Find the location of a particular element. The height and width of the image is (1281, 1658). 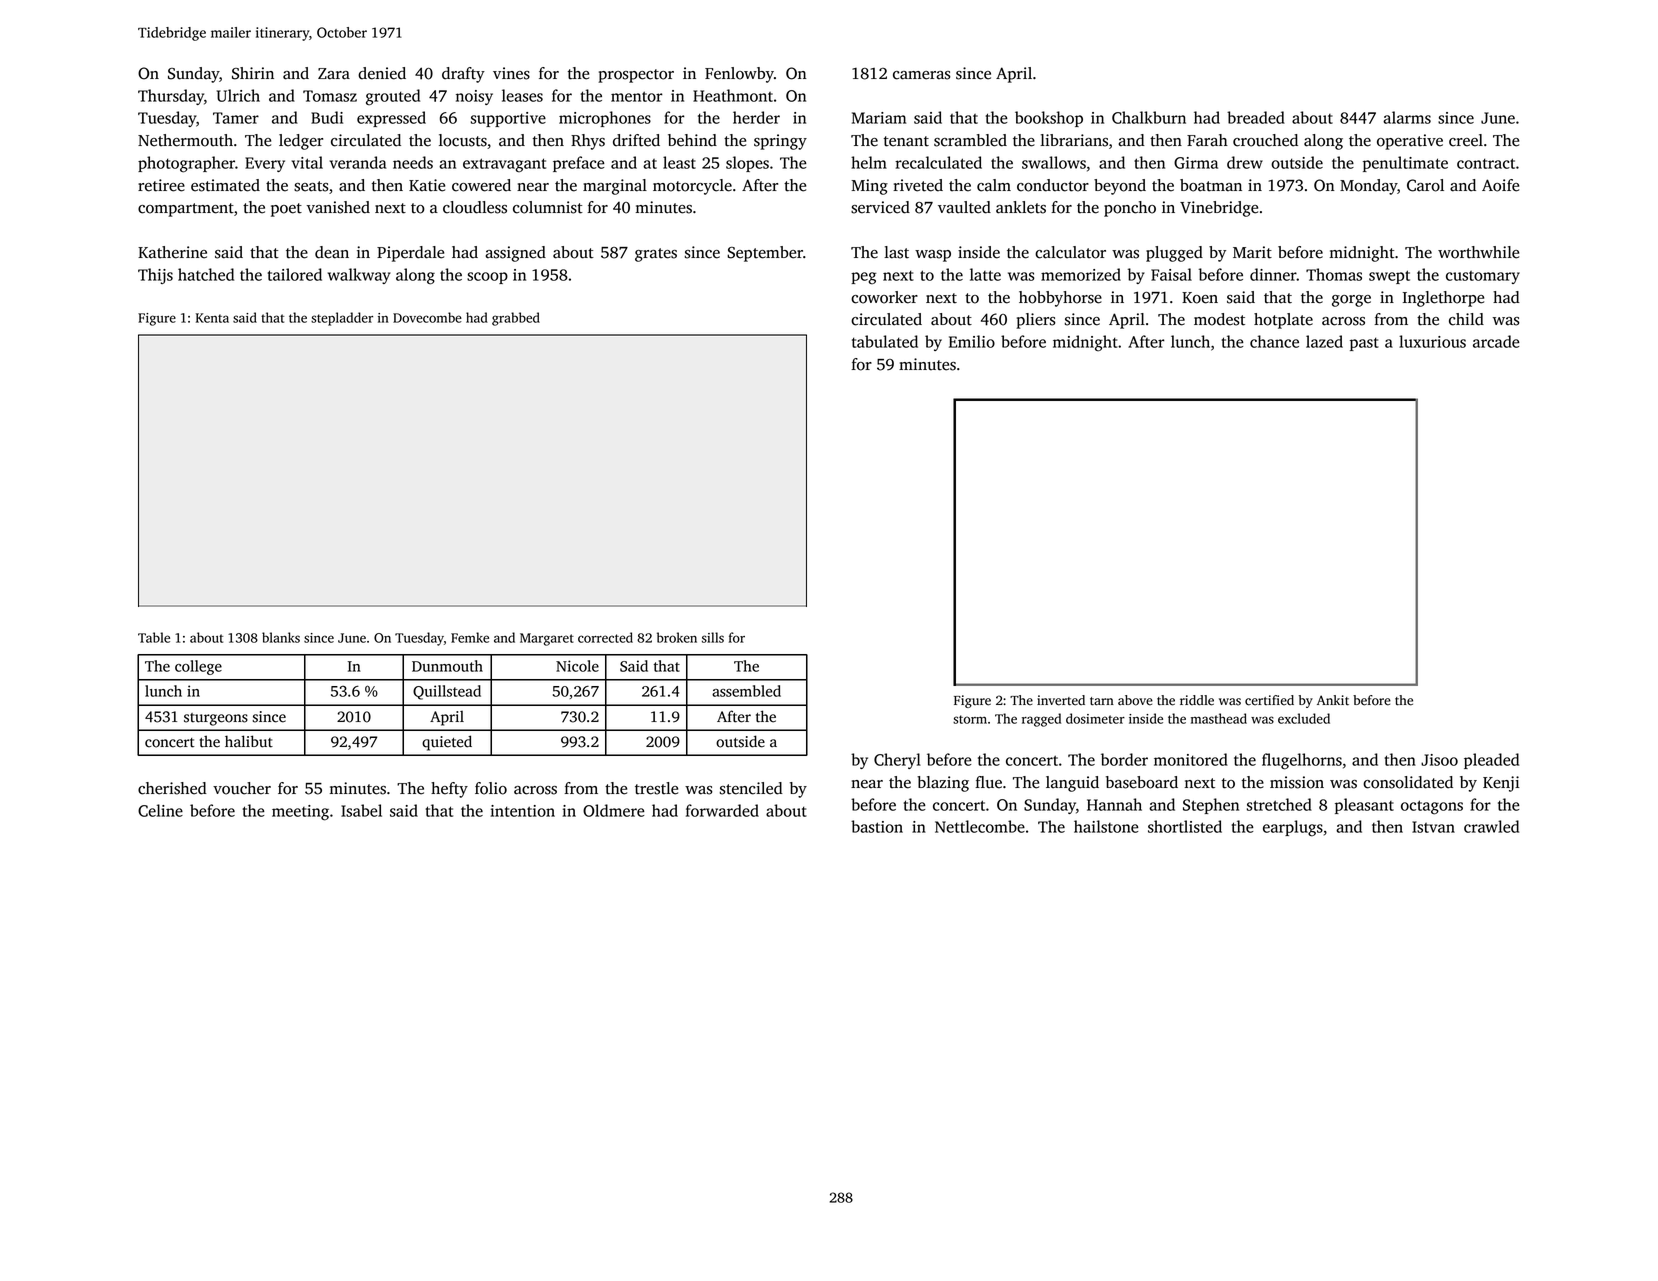

Mariam is located at coordinates (879, 118).
